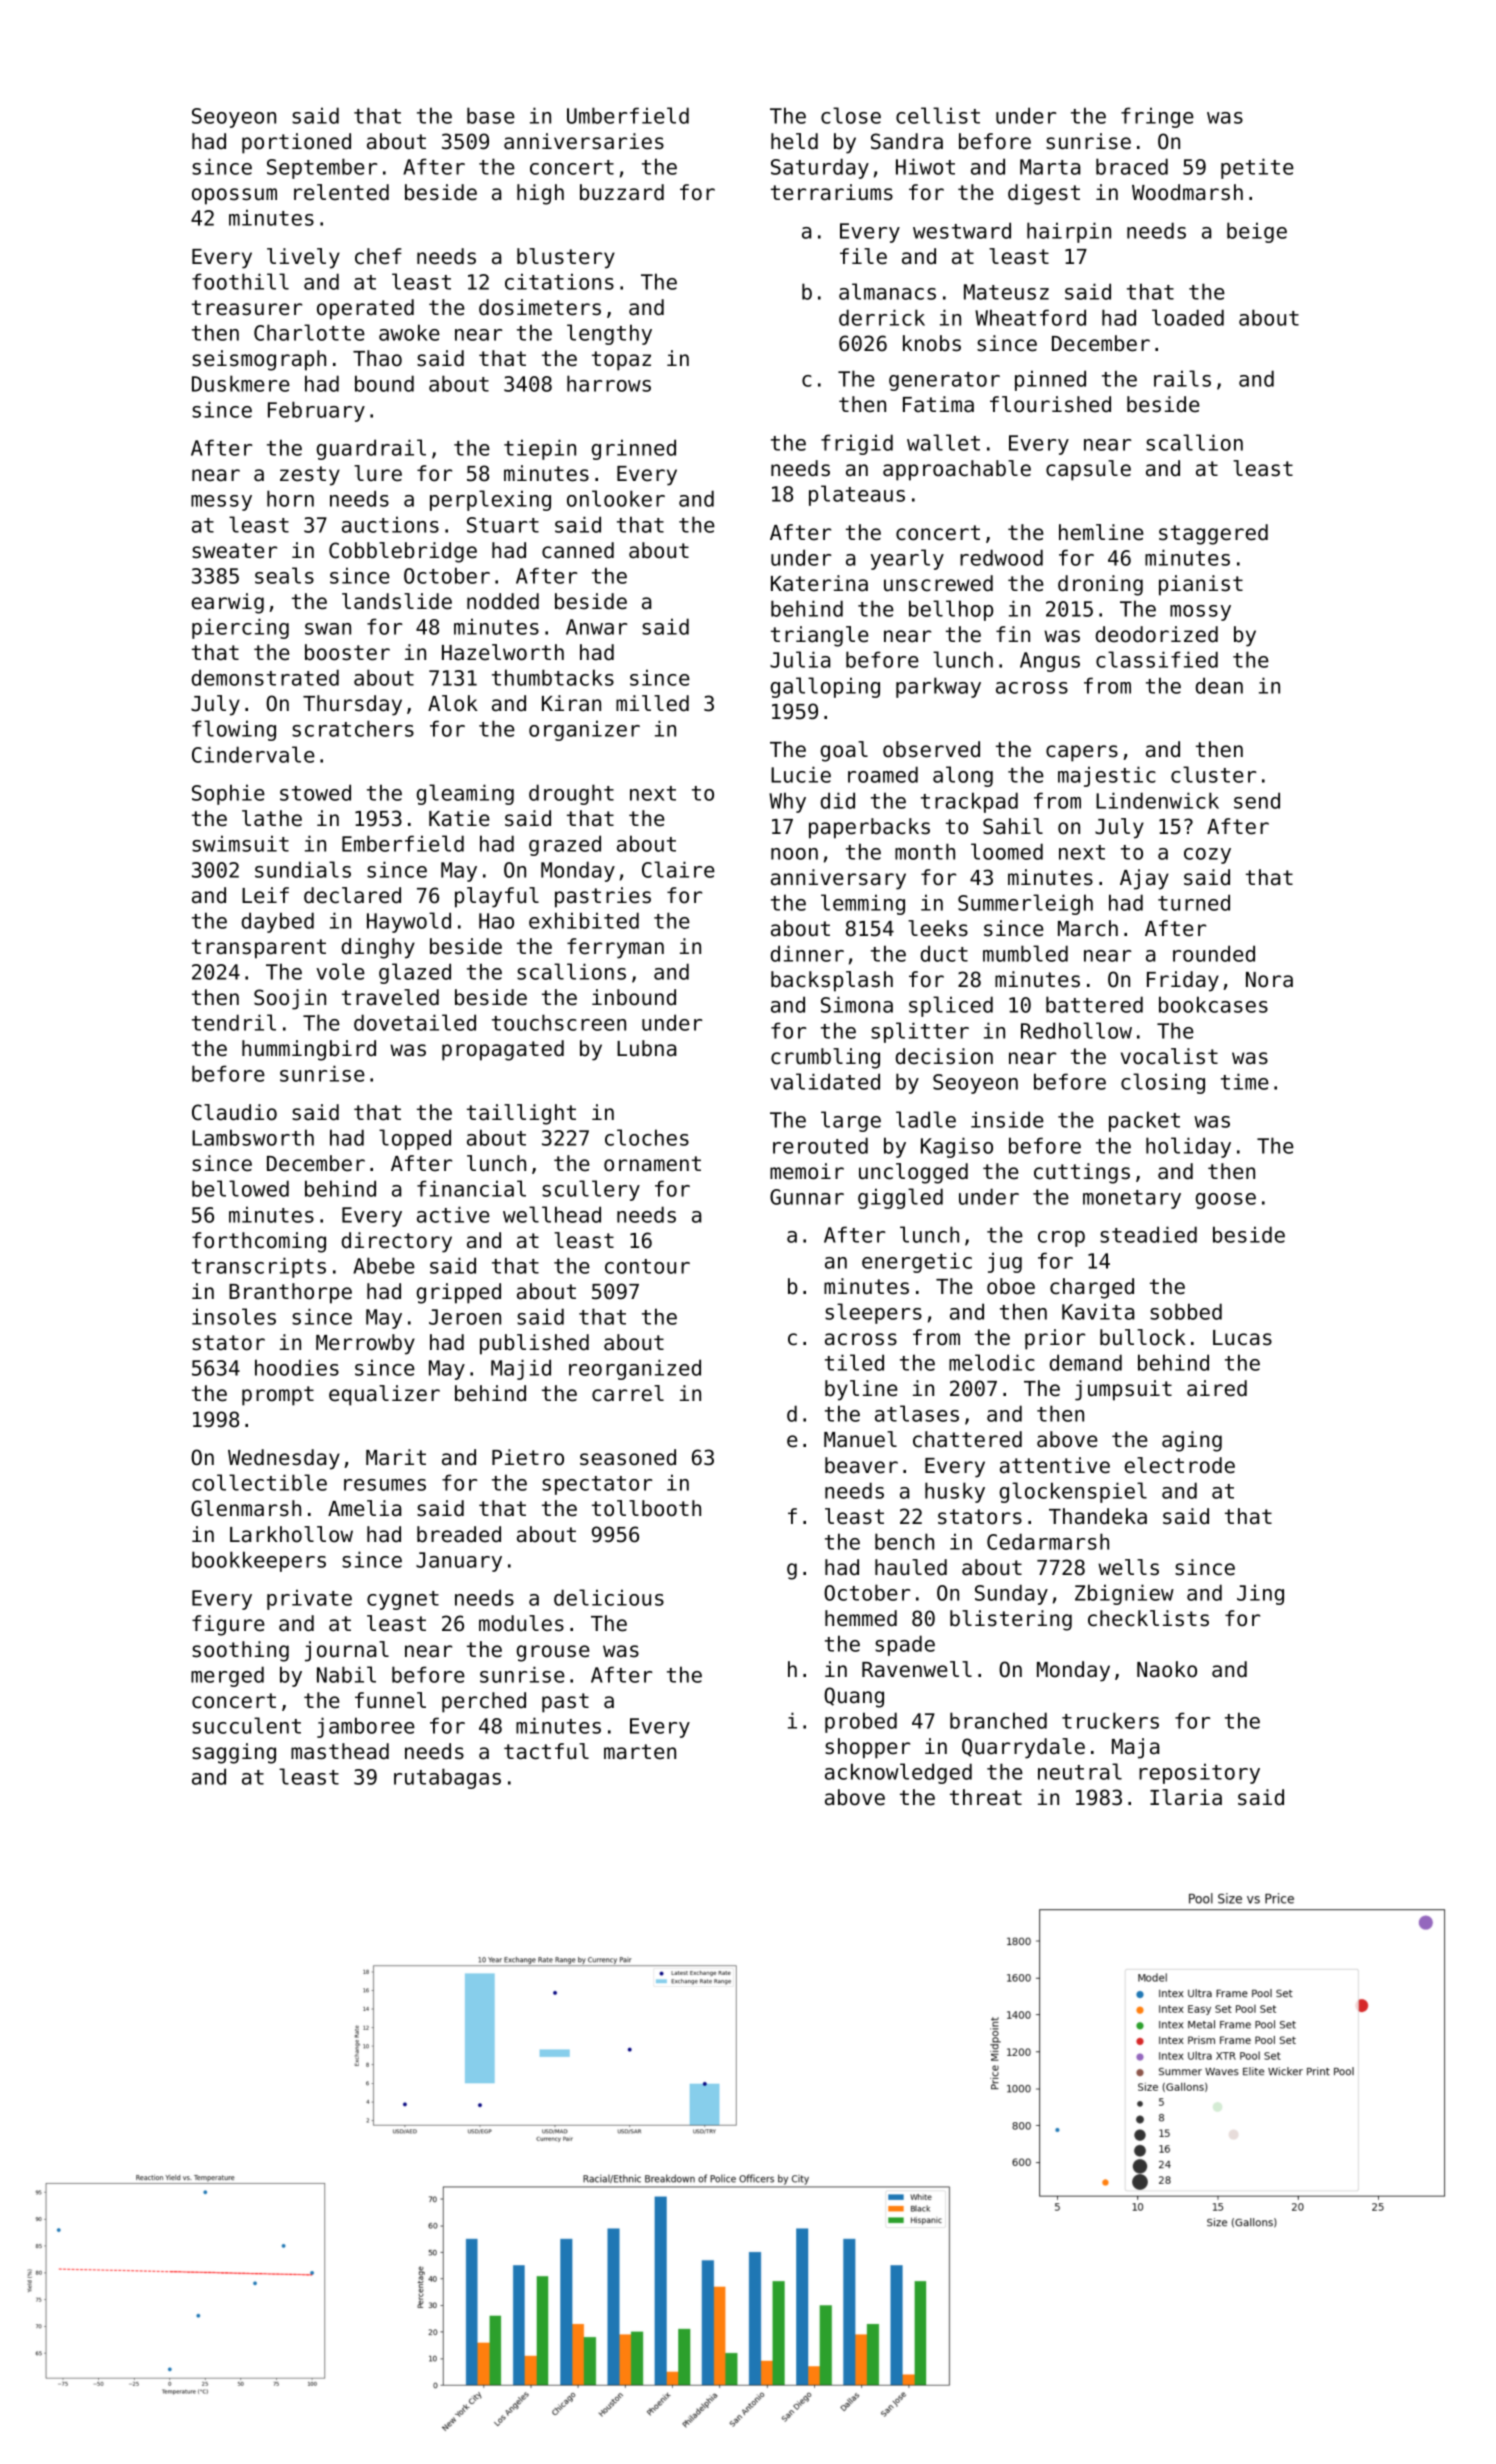 This page has height=2464, width=1496. What do you see at coordinates (1219, 685) in the page?
I see `dean` at bounding box center [1219, 685].
